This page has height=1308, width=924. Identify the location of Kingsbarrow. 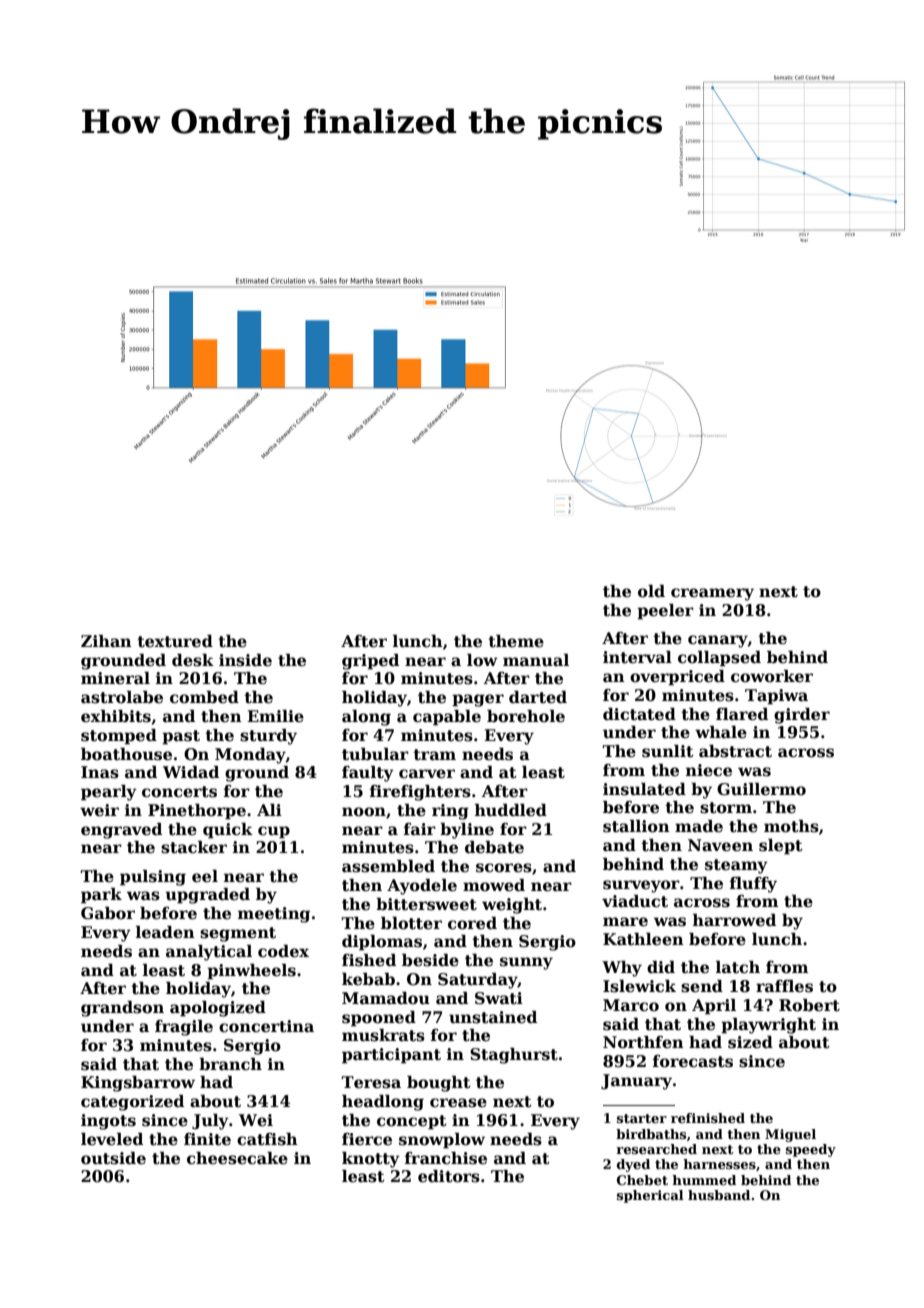
(138, 1084).
